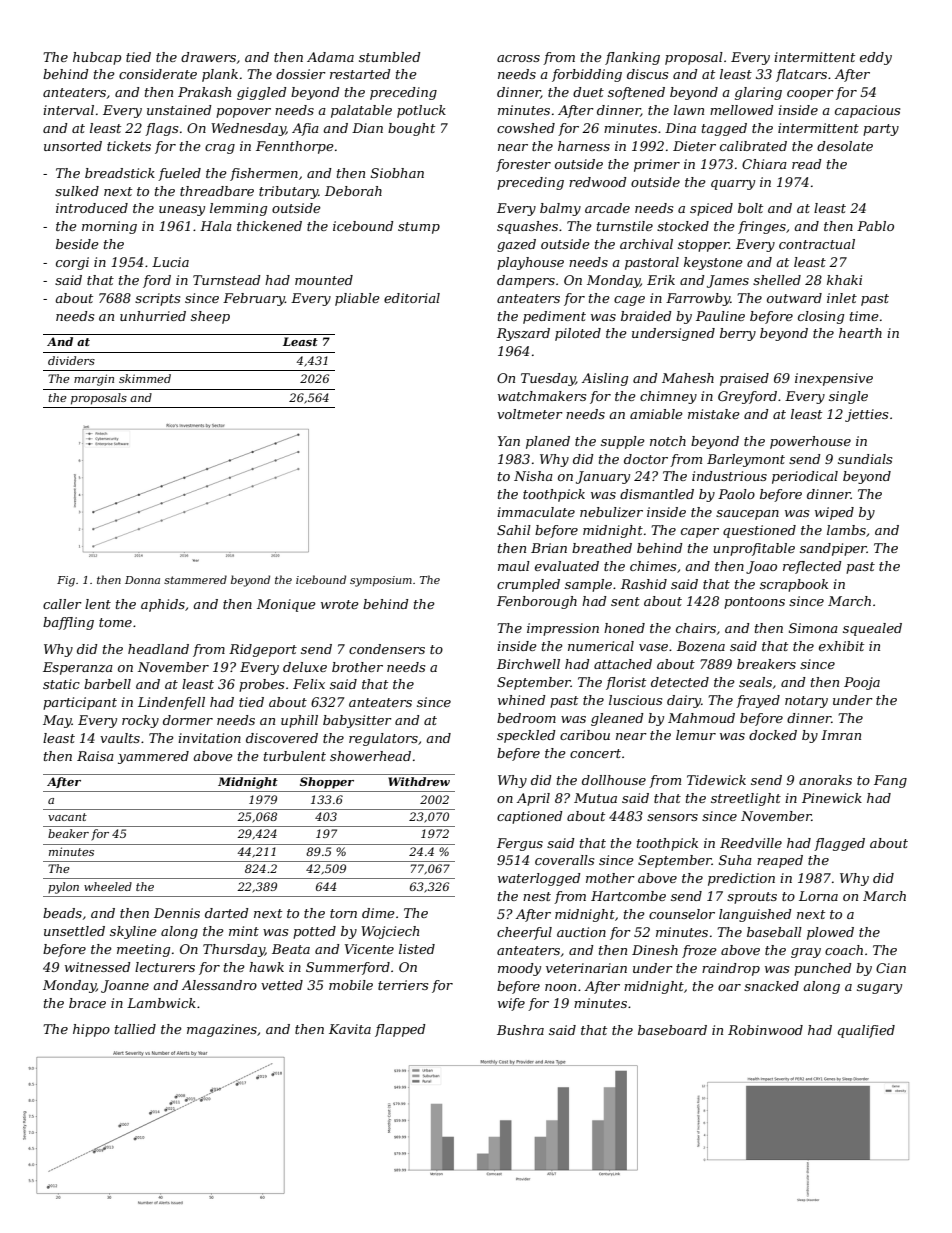 The width and height of the page is (952, 1233). What do you see at coordinates (632, 58) in the page?
I see `flanking` at bounding box center [632, 58].
